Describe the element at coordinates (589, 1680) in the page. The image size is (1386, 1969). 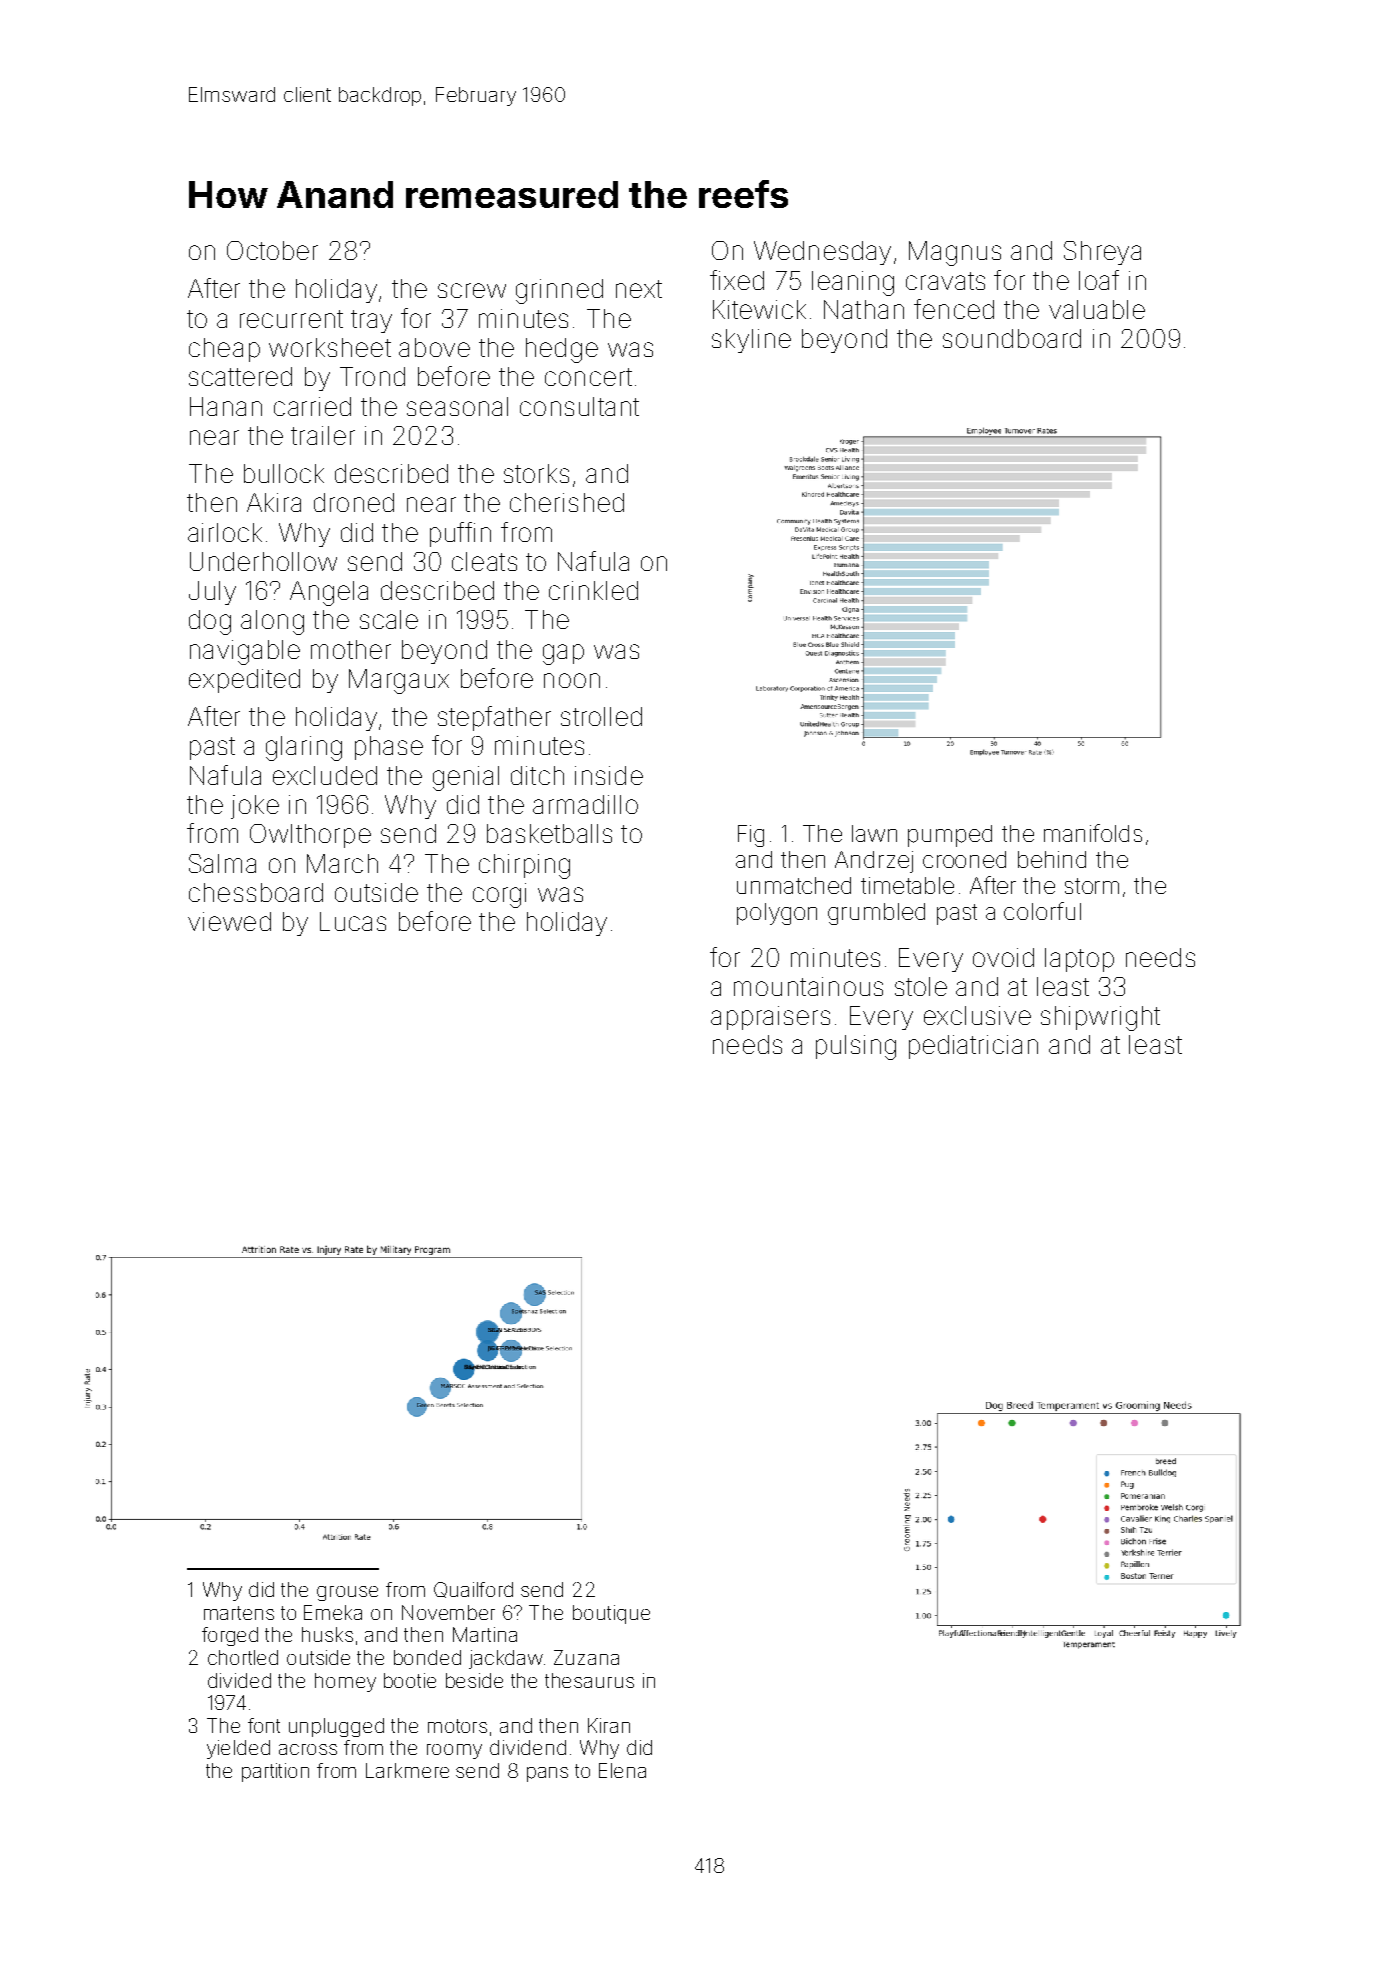
I see `thesaurus` at that location.
